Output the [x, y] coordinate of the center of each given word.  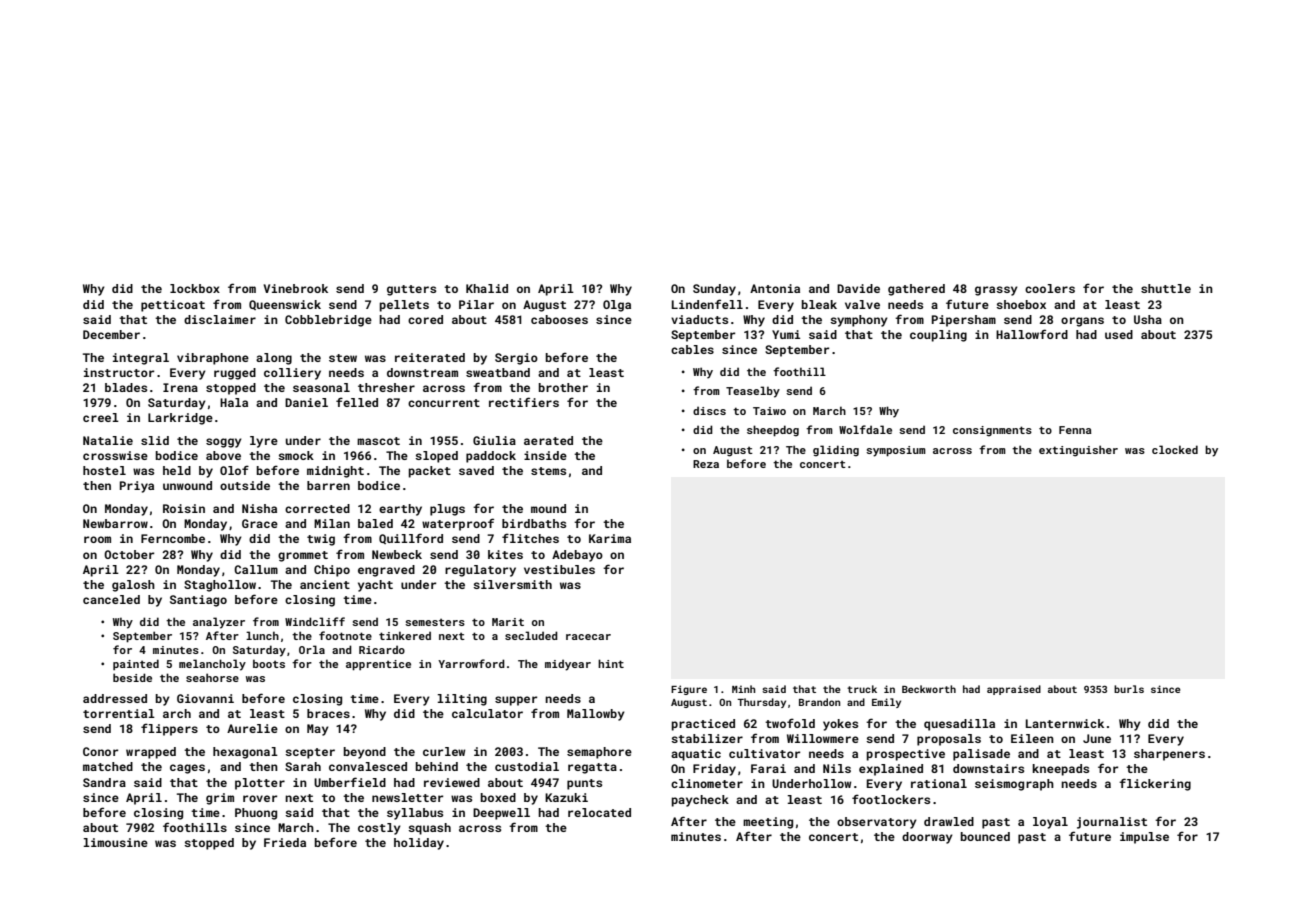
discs [709, 410]
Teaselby [753, 392]
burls [1129, 689]
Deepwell [501, 814]
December [111, 334]
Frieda [285, 842]
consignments [992, 431]
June [1097, 738]
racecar [588, 637]
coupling [938, 336]
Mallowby [596, 715]
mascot [378, 441]
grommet [303, 556]
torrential [119, 713]
